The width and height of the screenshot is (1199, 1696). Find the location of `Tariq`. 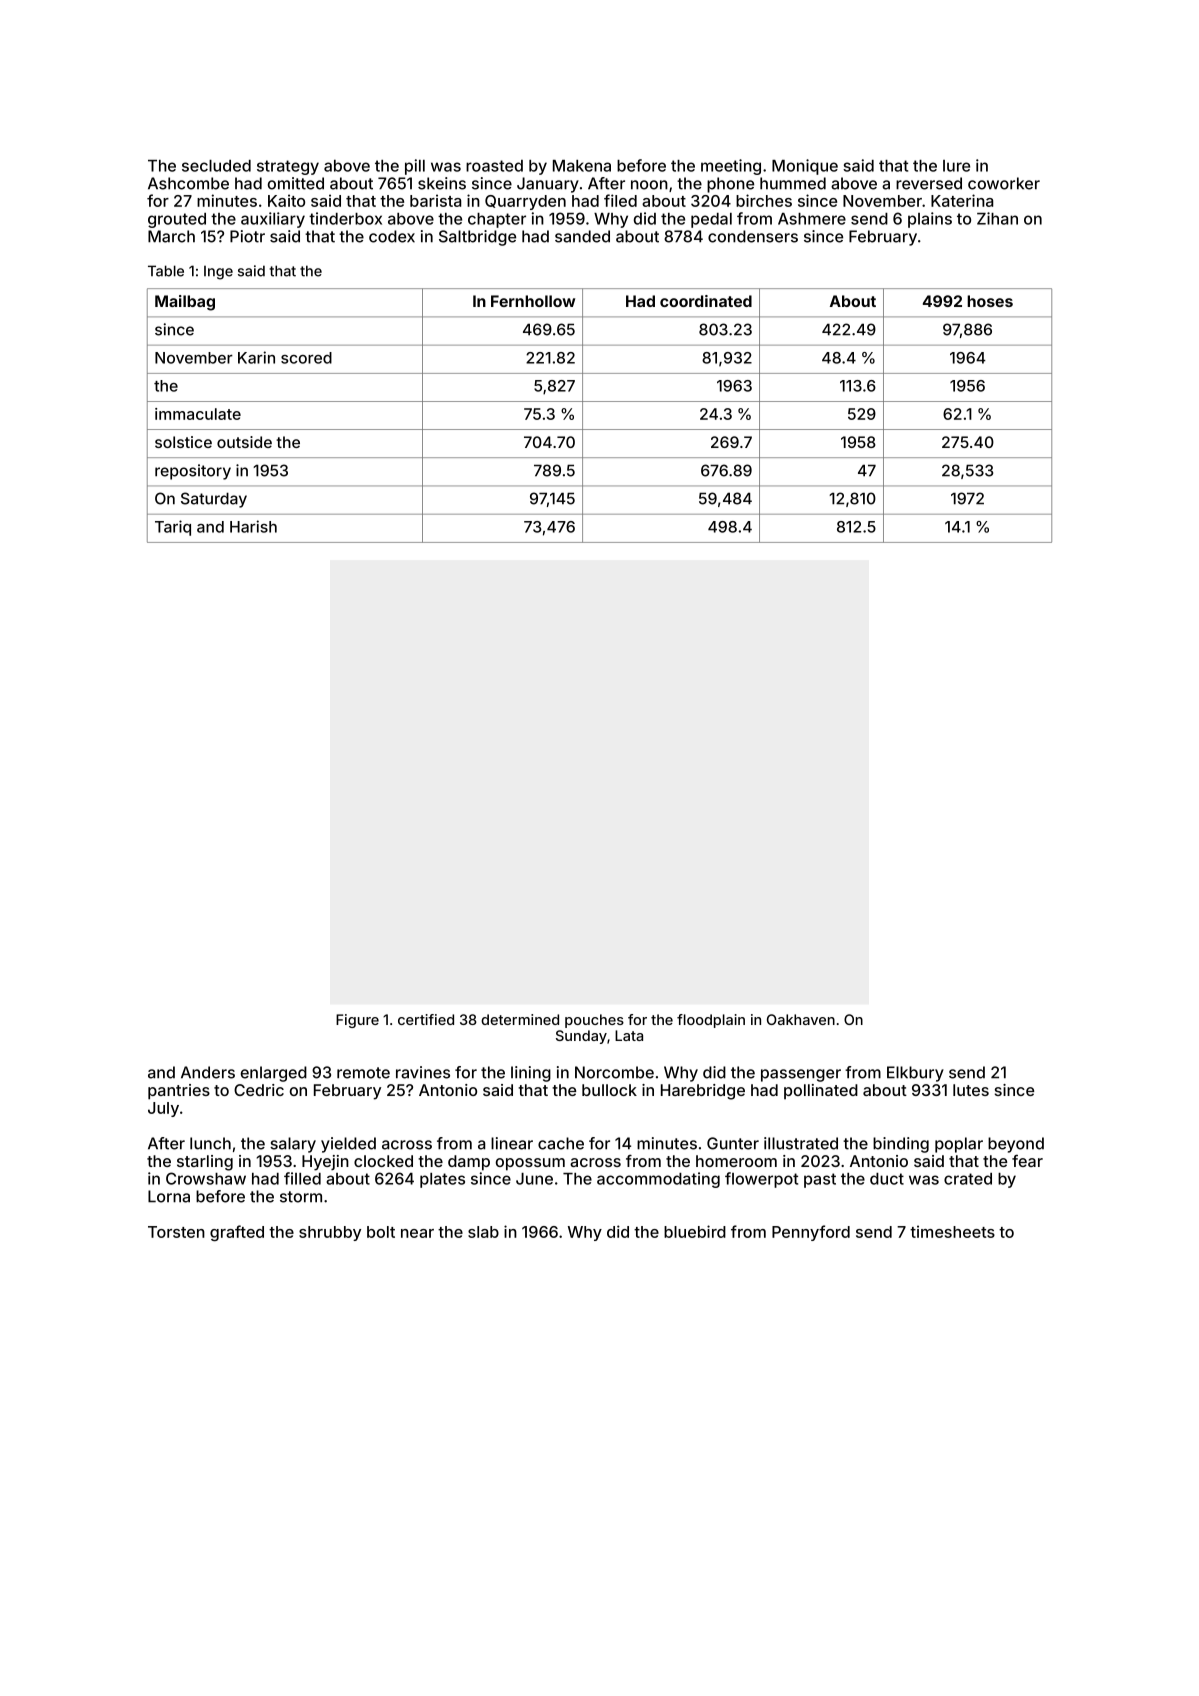

Tariq is located at coordinates (173, 528).
